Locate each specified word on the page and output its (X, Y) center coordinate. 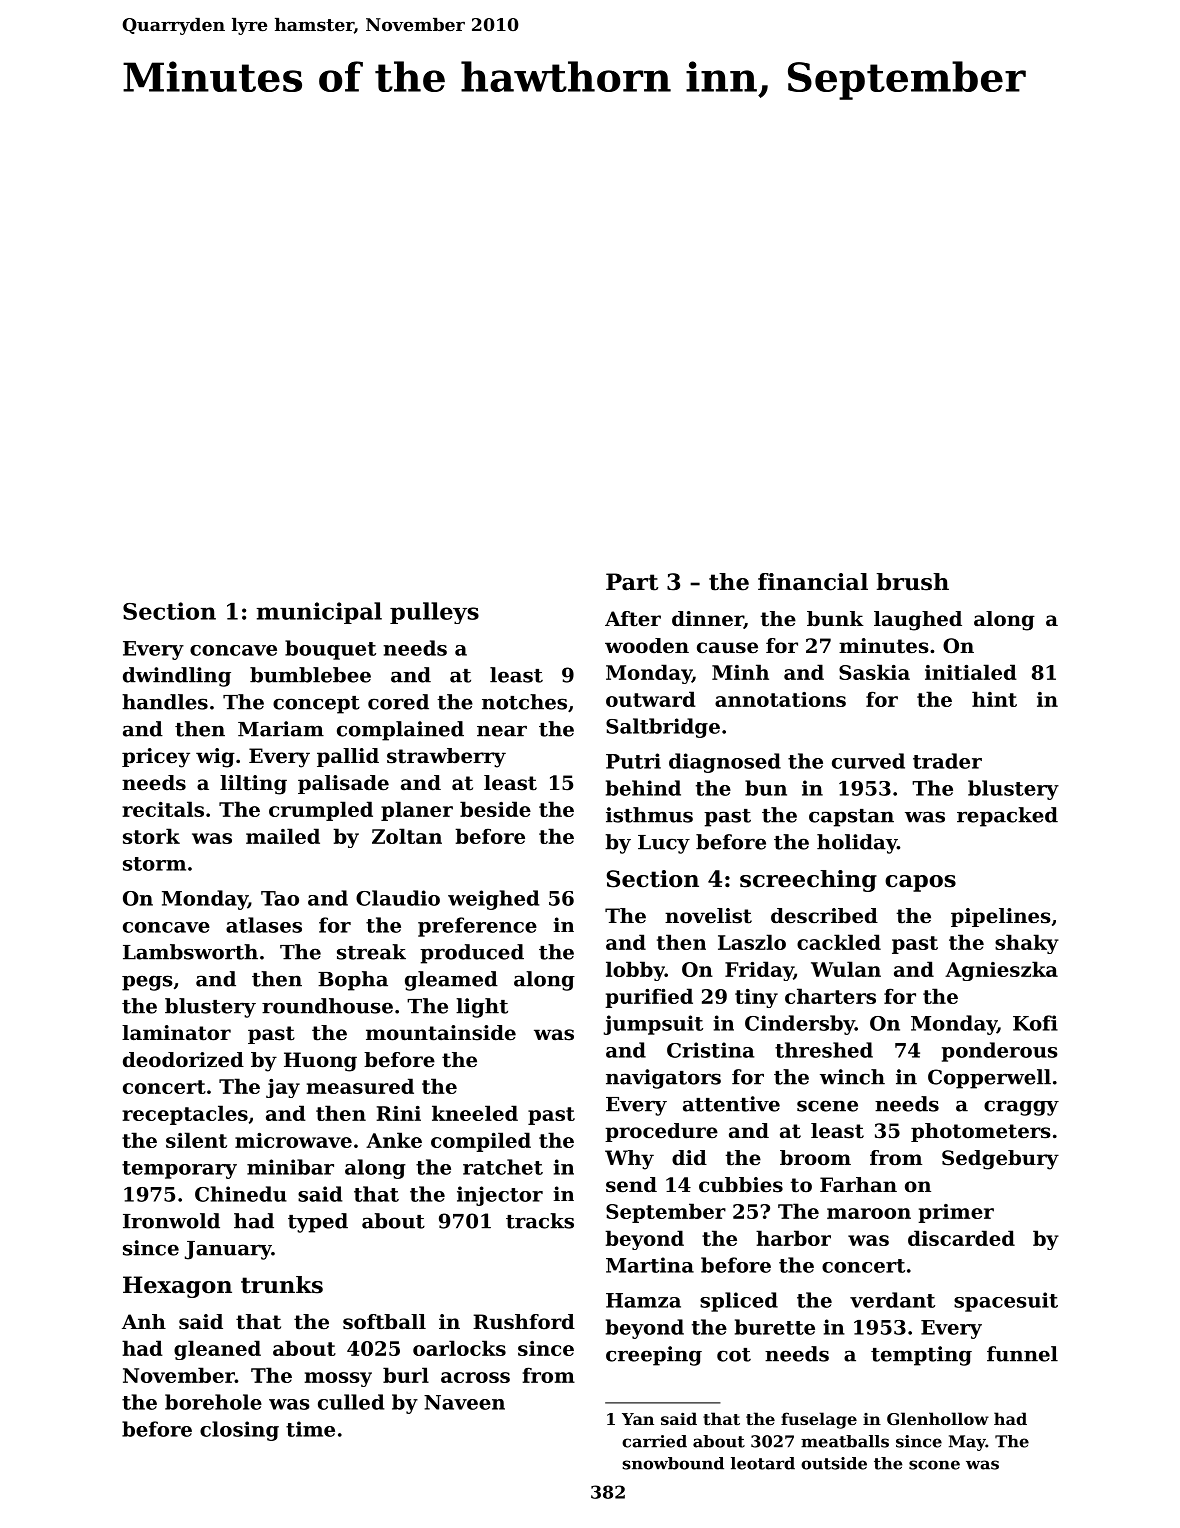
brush (913, 582)
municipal (319, 613)
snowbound (673, 1463)
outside (834, 1463)
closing (239, 1431)
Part (632, 582)
